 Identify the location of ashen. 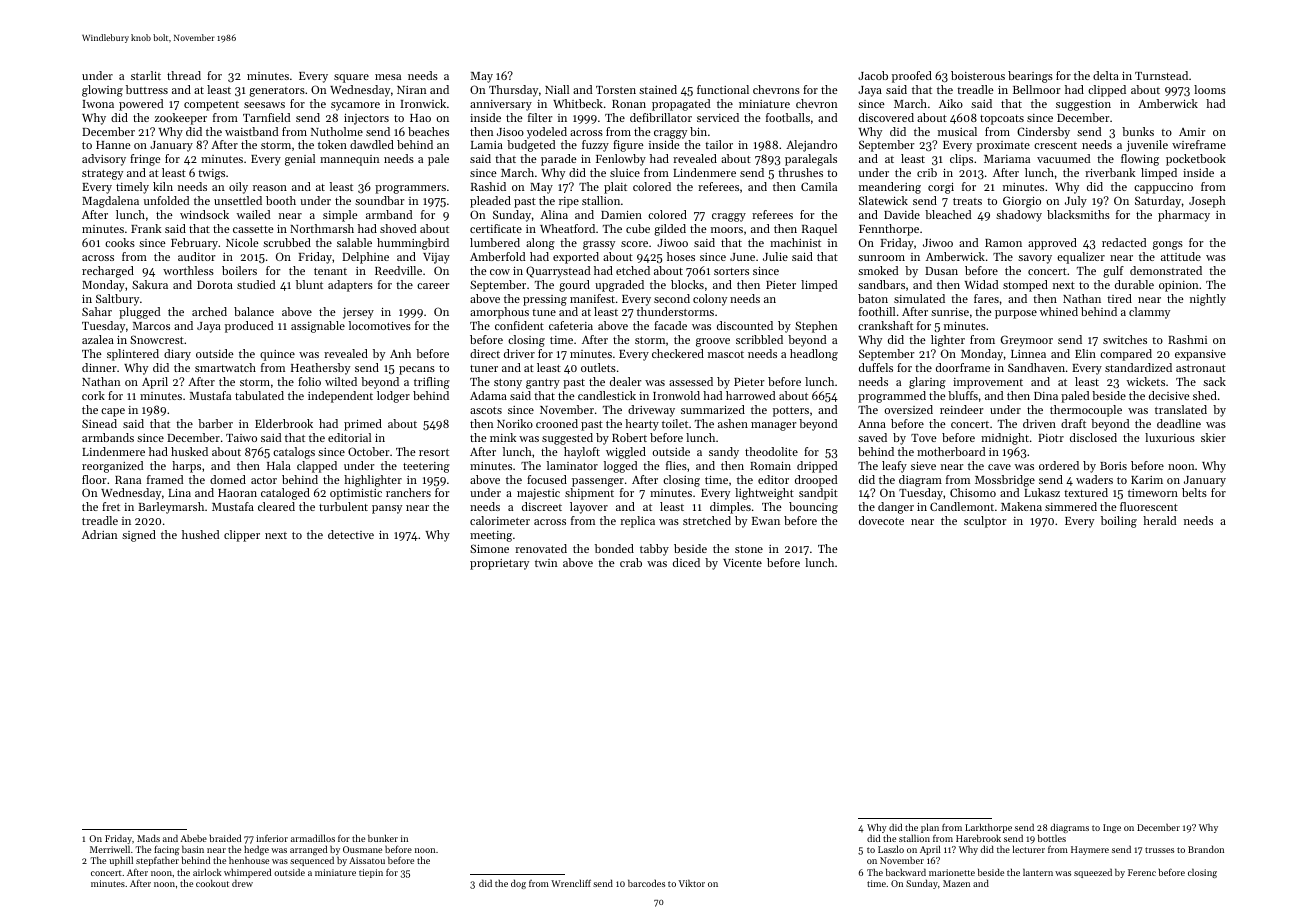
(733, 423).
